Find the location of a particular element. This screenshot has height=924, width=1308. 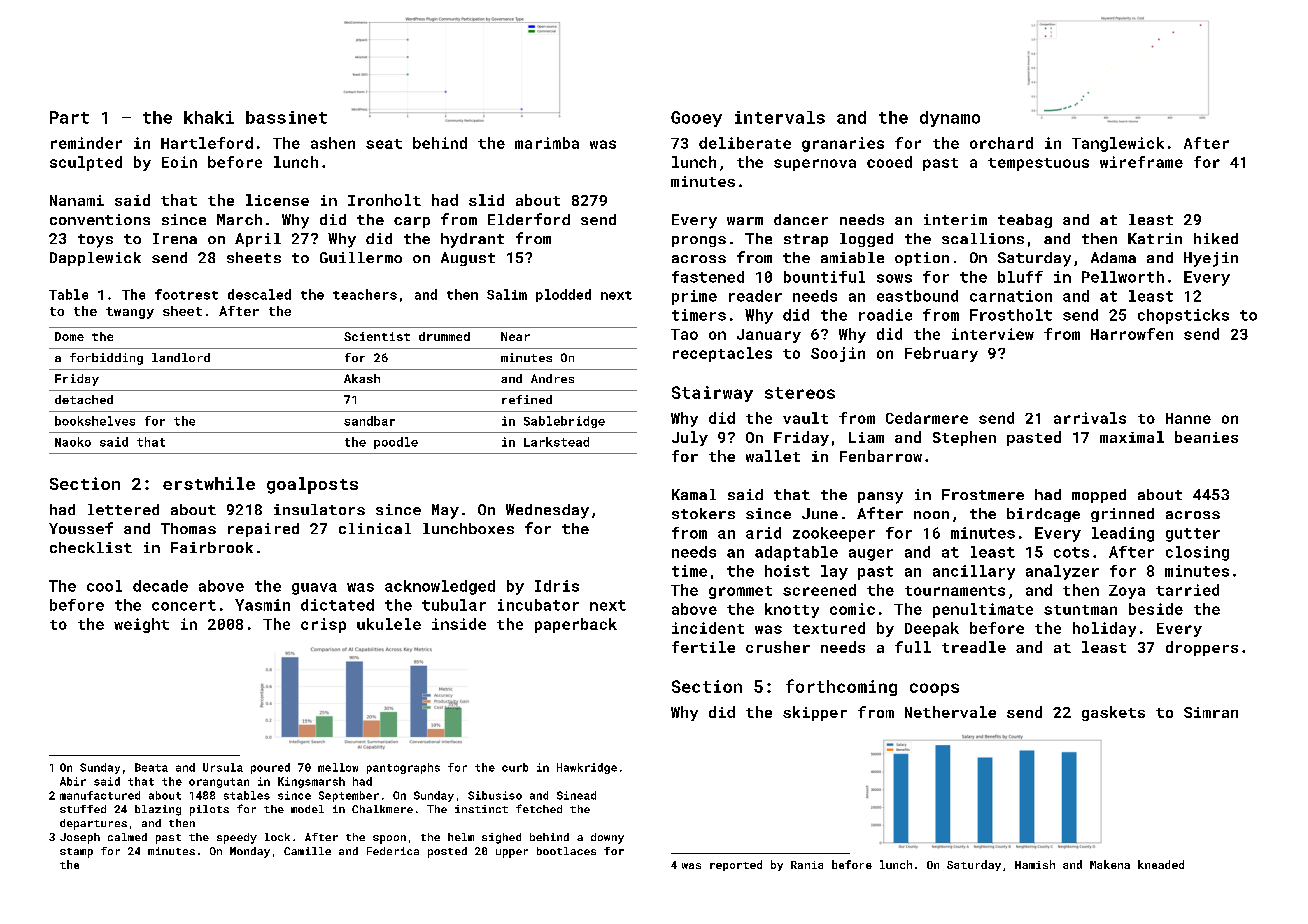

reminder is located at coordinates (86, 143).
